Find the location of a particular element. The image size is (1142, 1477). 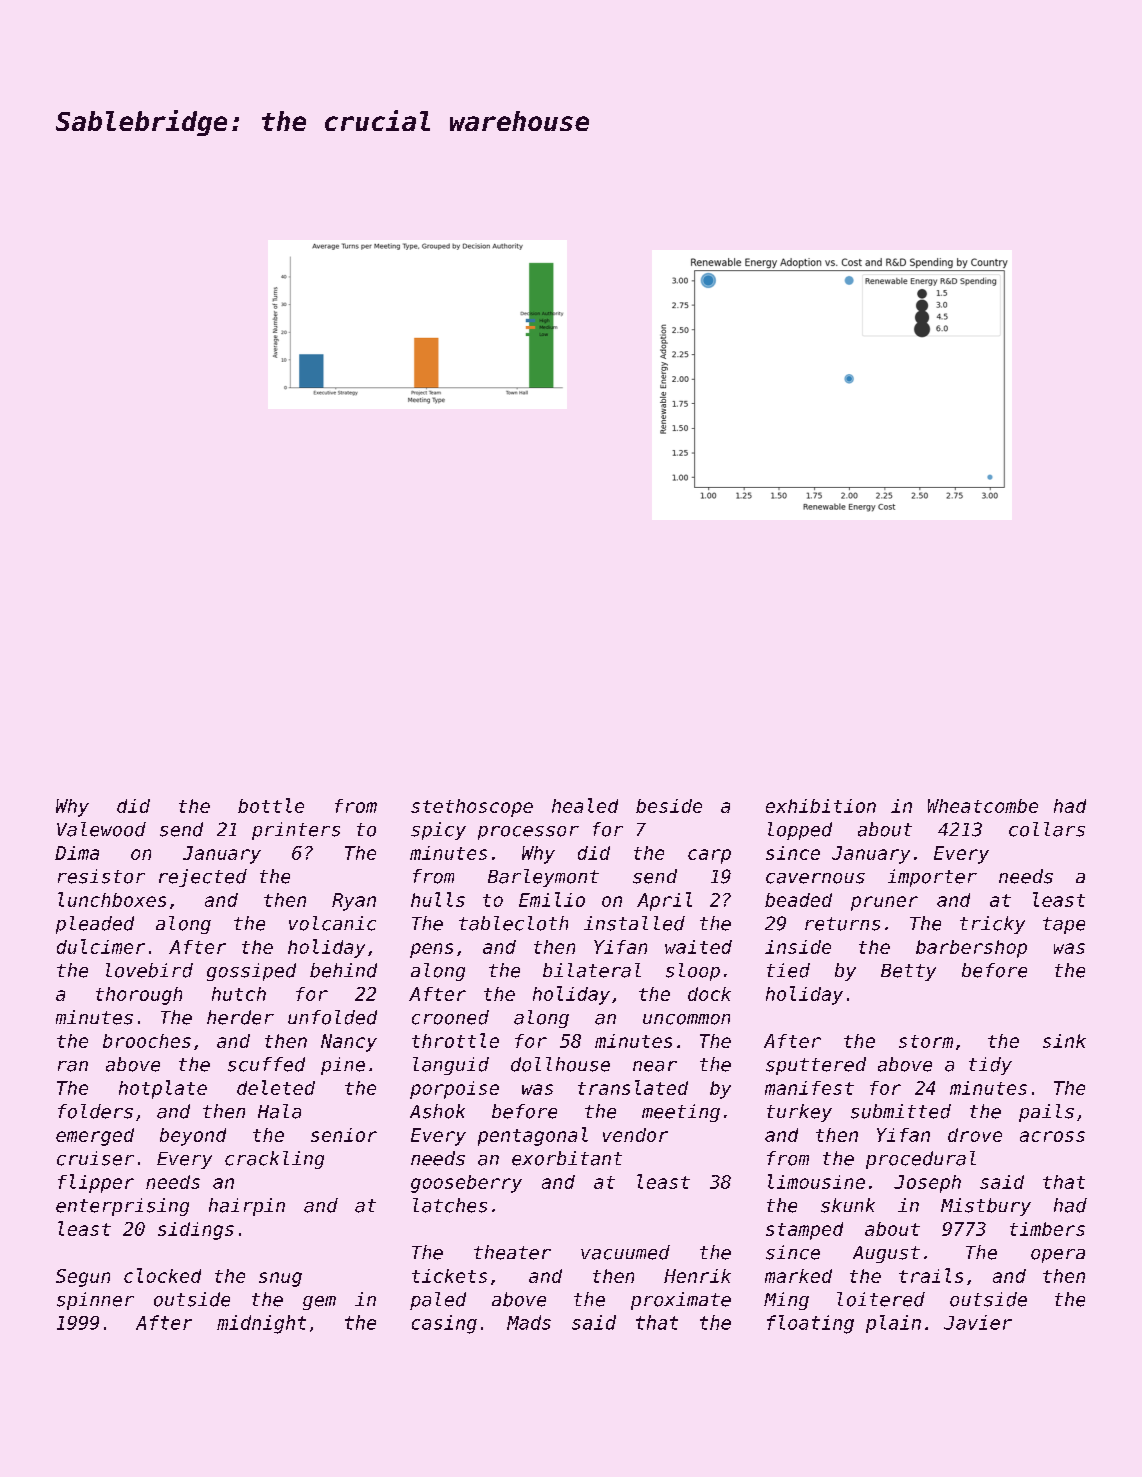

Valewood is located at coordinates (101, 829).
